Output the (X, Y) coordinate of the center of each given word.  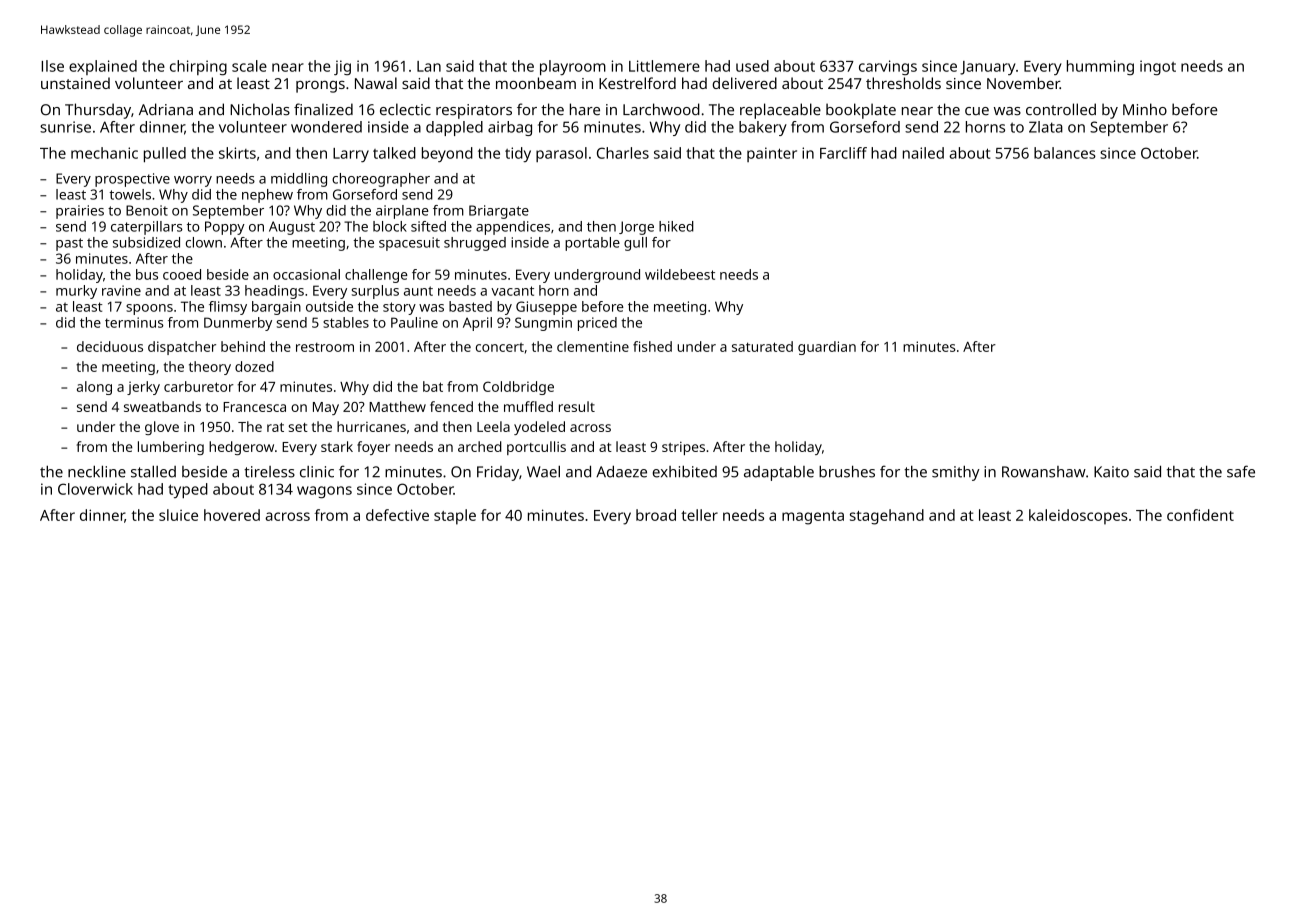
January (987, 68)
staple (455, 517)
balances (1065, 153)
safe (1241, 471)
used (752, 66)
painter (772, 154)
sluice (178, 515)
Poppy (225, 228)
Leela (493, 426)
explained (103, 67)
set (298, 427)
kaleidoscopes (1078, 517)
